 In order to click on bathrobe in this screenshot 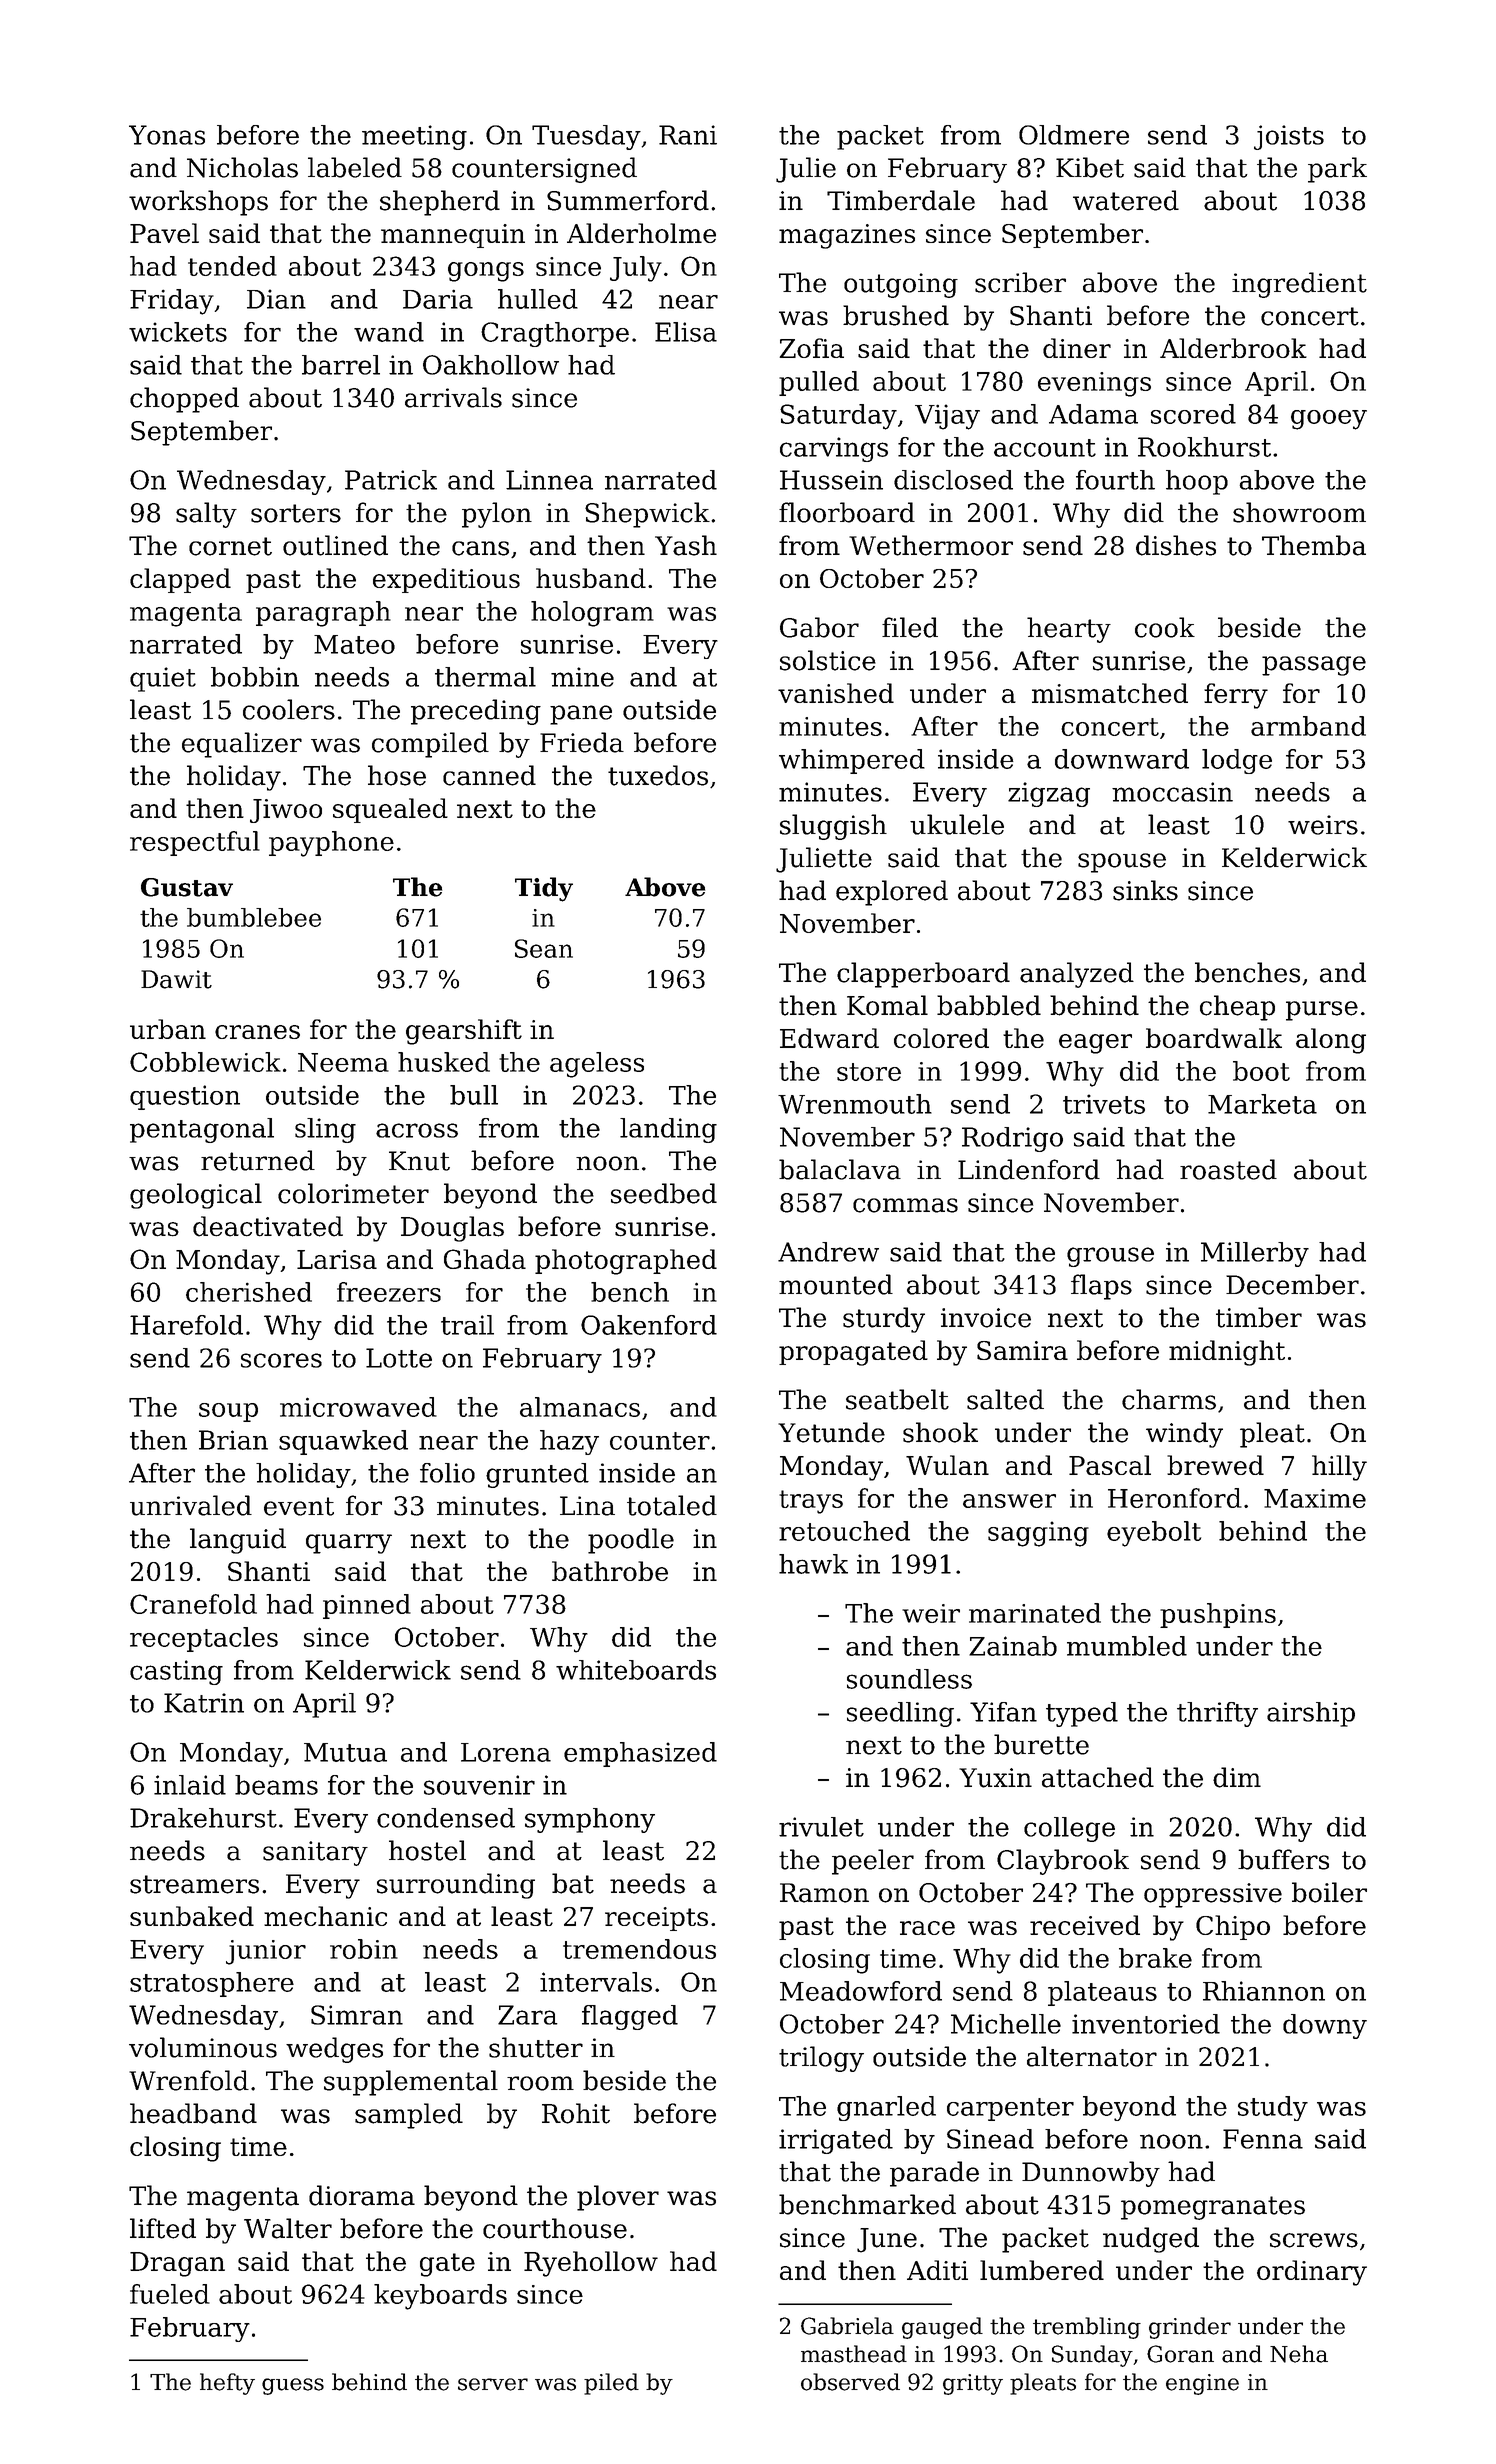, I will do `click(610, 1571)`.
